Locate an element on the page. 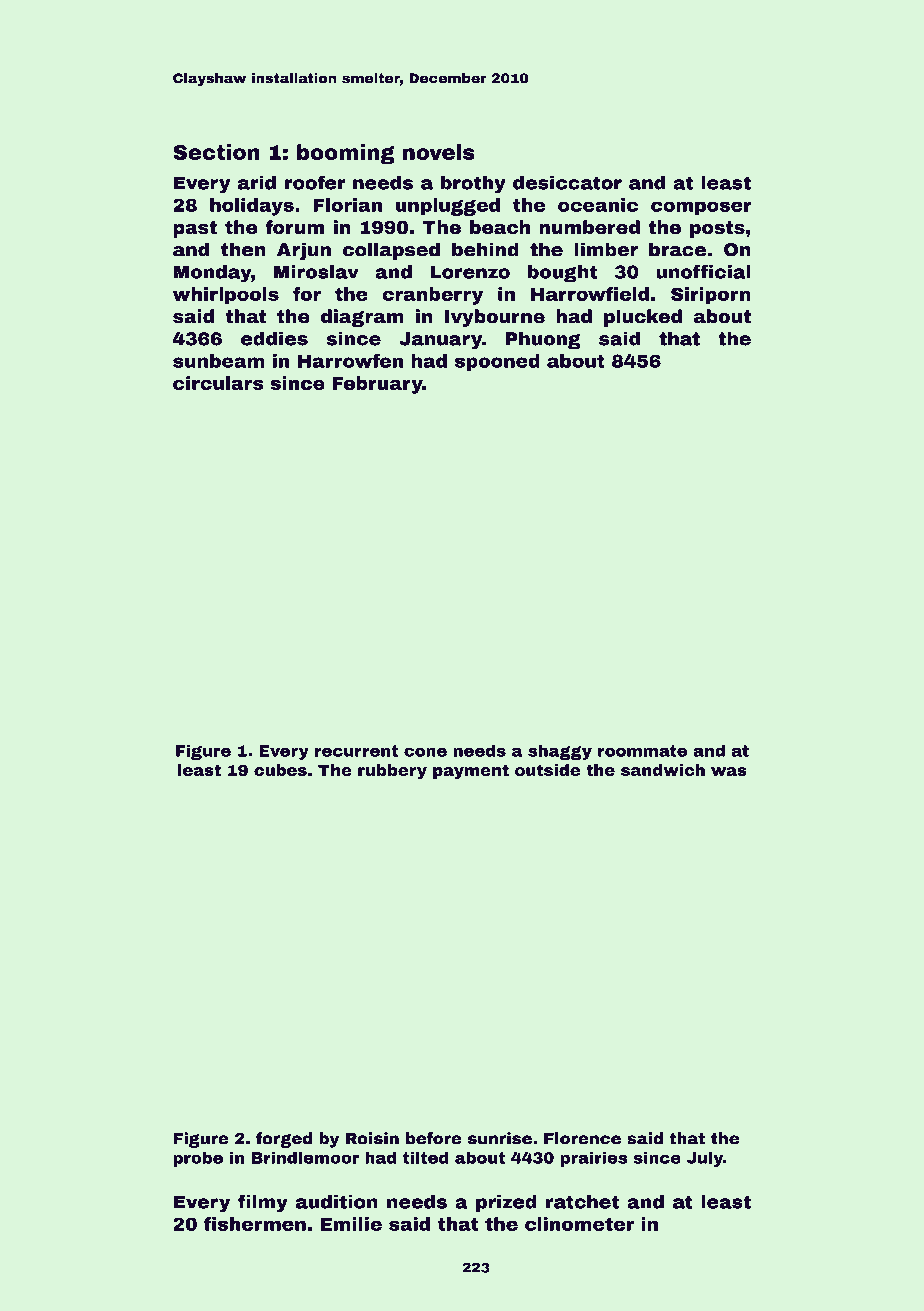  probe is located at coordinates (198, 1159).
